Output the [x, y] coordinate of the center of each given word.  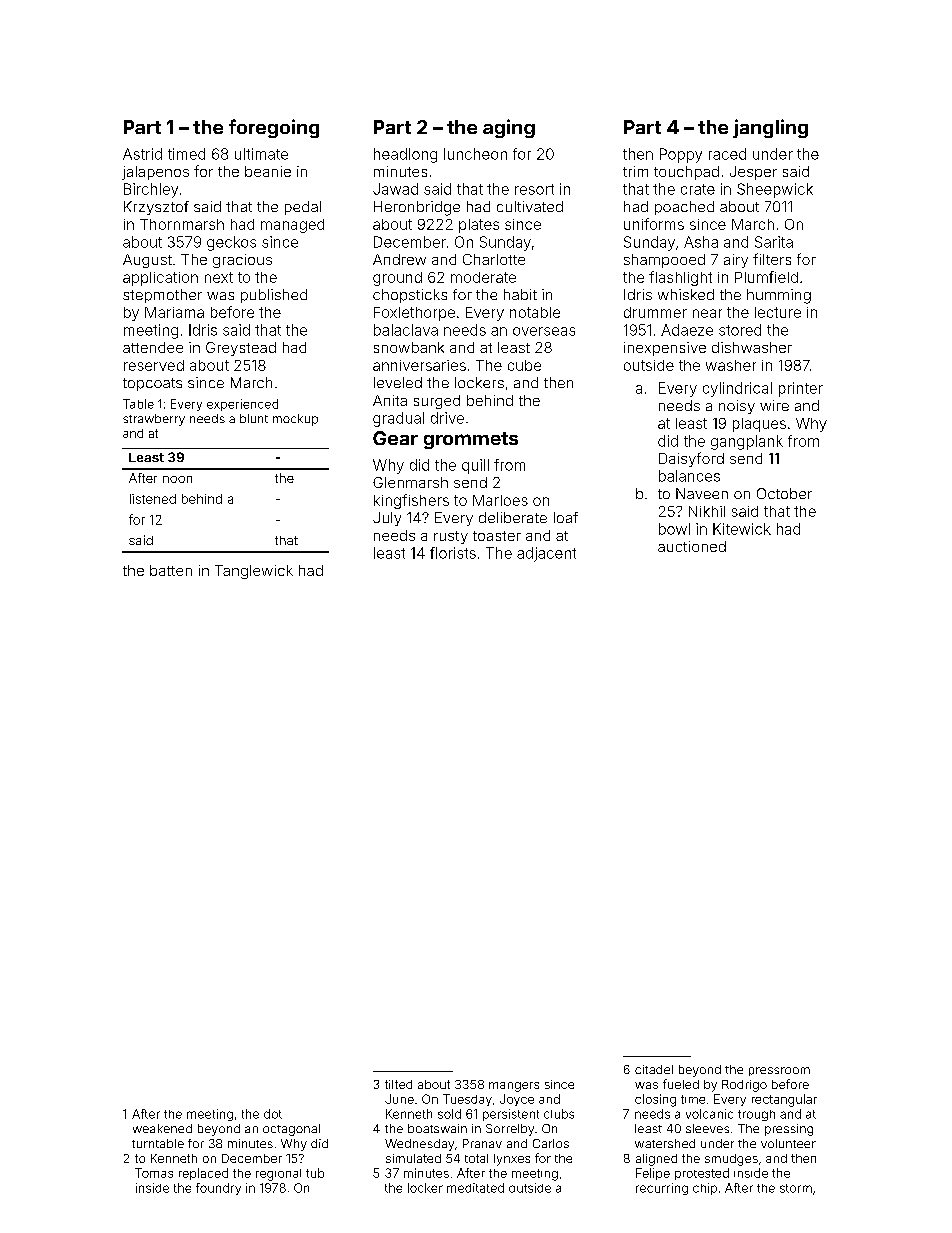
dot [273, 1114]
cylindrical [737, 389]
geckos [231, 243]
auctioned [692, 546]
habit [520, 294]
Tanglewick [254, 572]
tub [315, 1173]
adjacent [546, 554]
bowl [674, 529]
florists [453, 553]
